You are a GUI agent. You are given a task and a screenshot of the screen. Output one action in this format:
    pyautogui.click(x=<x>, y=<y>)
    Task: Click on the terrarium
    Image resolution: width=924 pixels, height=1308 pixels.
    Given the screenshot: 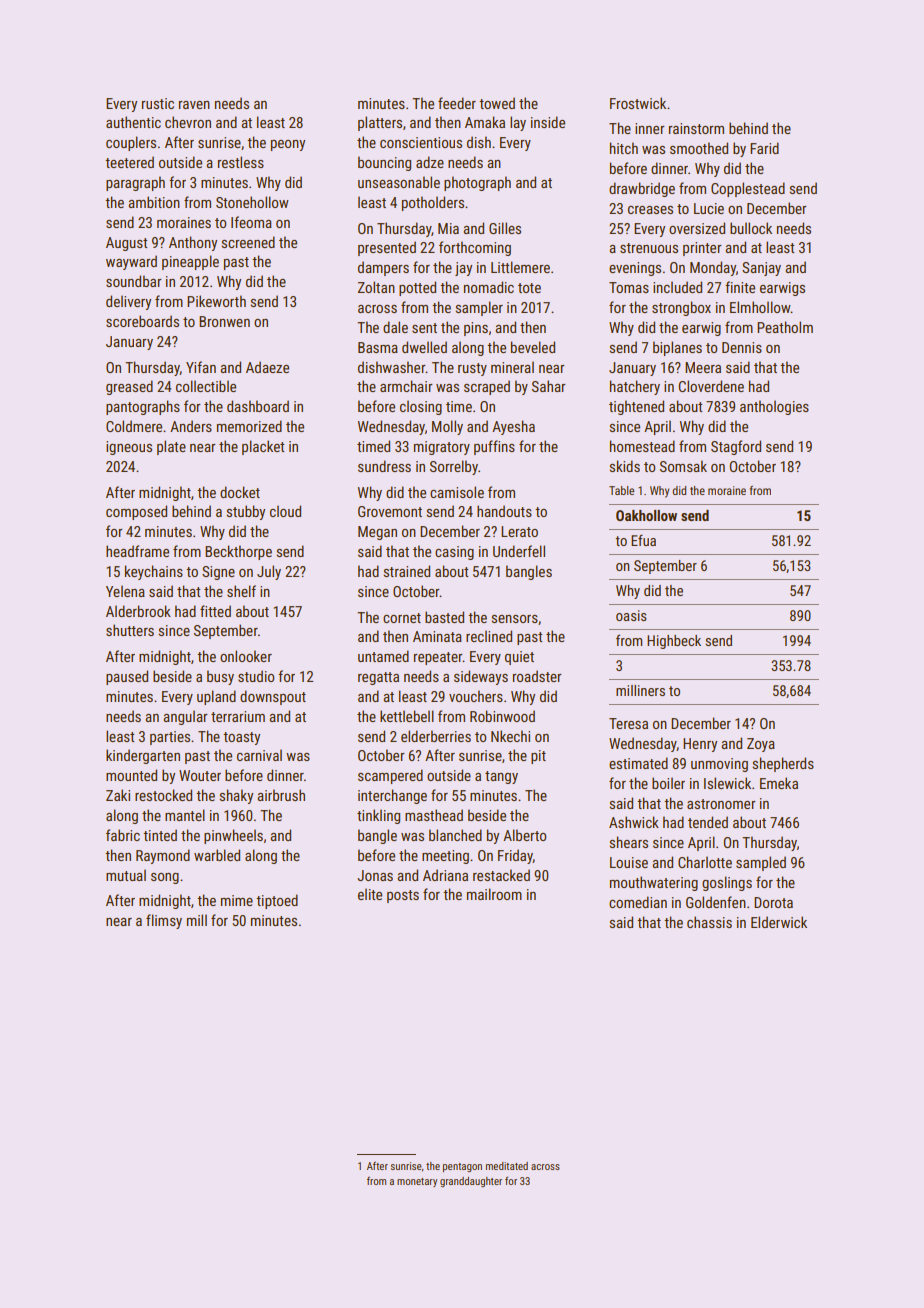 What is the action you would take?
    pyautogui.click(x=238, y=716)
